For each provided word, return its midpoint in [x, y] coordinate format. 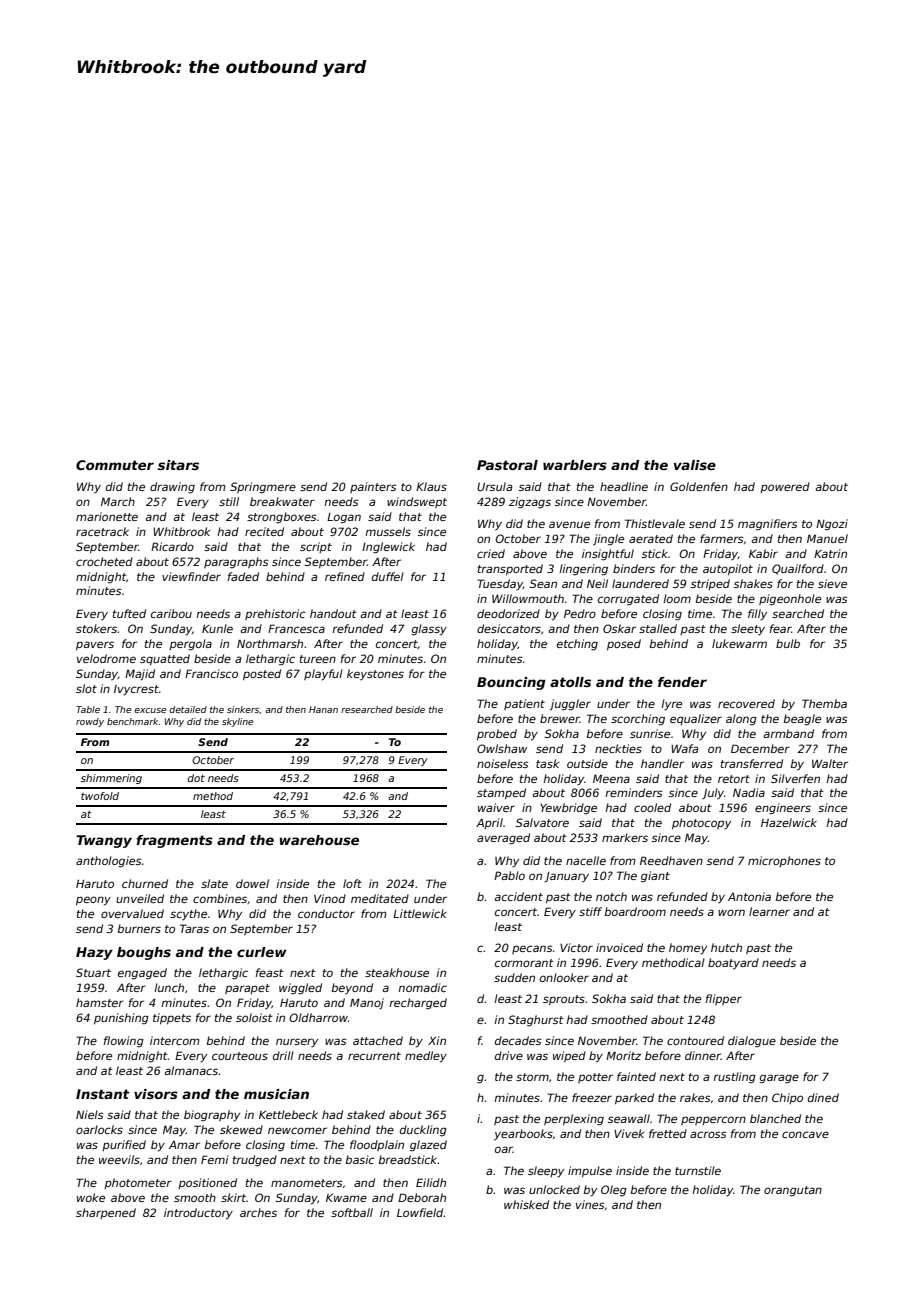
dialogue [752, 1042]
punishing [121, 1019]
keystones [375, 675]
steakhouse [397, 972]
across [708, 1134]
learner [769, 911]
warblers [575, 465]
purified [124, 1145]
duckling [423, 1131]
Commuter [115, 465]
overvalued [132, 913]
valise [695, 465]
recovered [746, 703]
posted [262, 674]
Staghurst [536, 1021]
